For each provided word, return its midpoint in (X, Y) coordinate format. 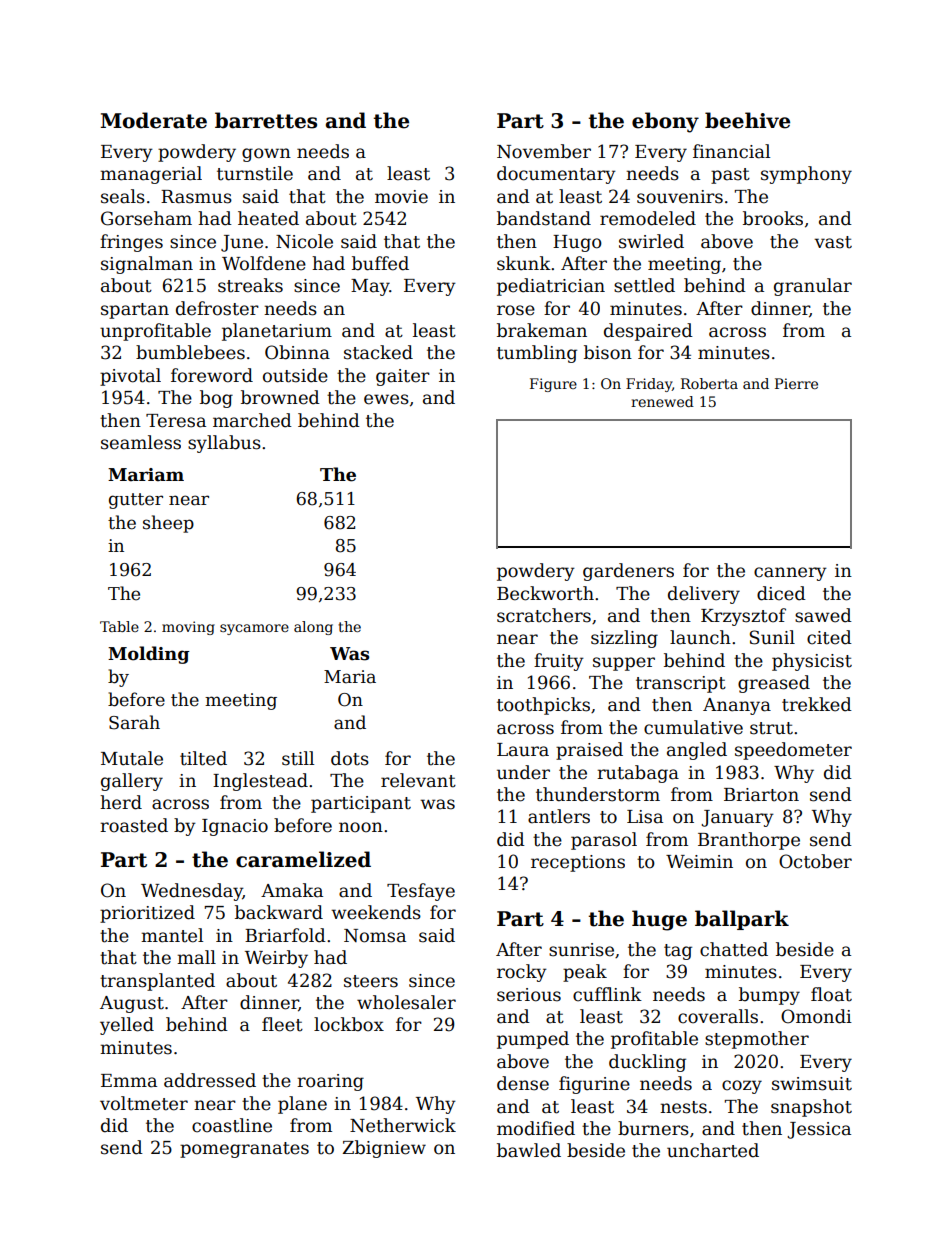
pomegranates (244, 1150)
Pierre (796, 383)
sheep (168, 524)
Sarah (134, 722)
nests (683, 1107)
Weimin (699, 862)
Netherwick (403, 1125)
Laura (523, 750)
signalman (147, 265)
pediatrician (551, 287)
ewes (386, 399)
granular (813, 287)
